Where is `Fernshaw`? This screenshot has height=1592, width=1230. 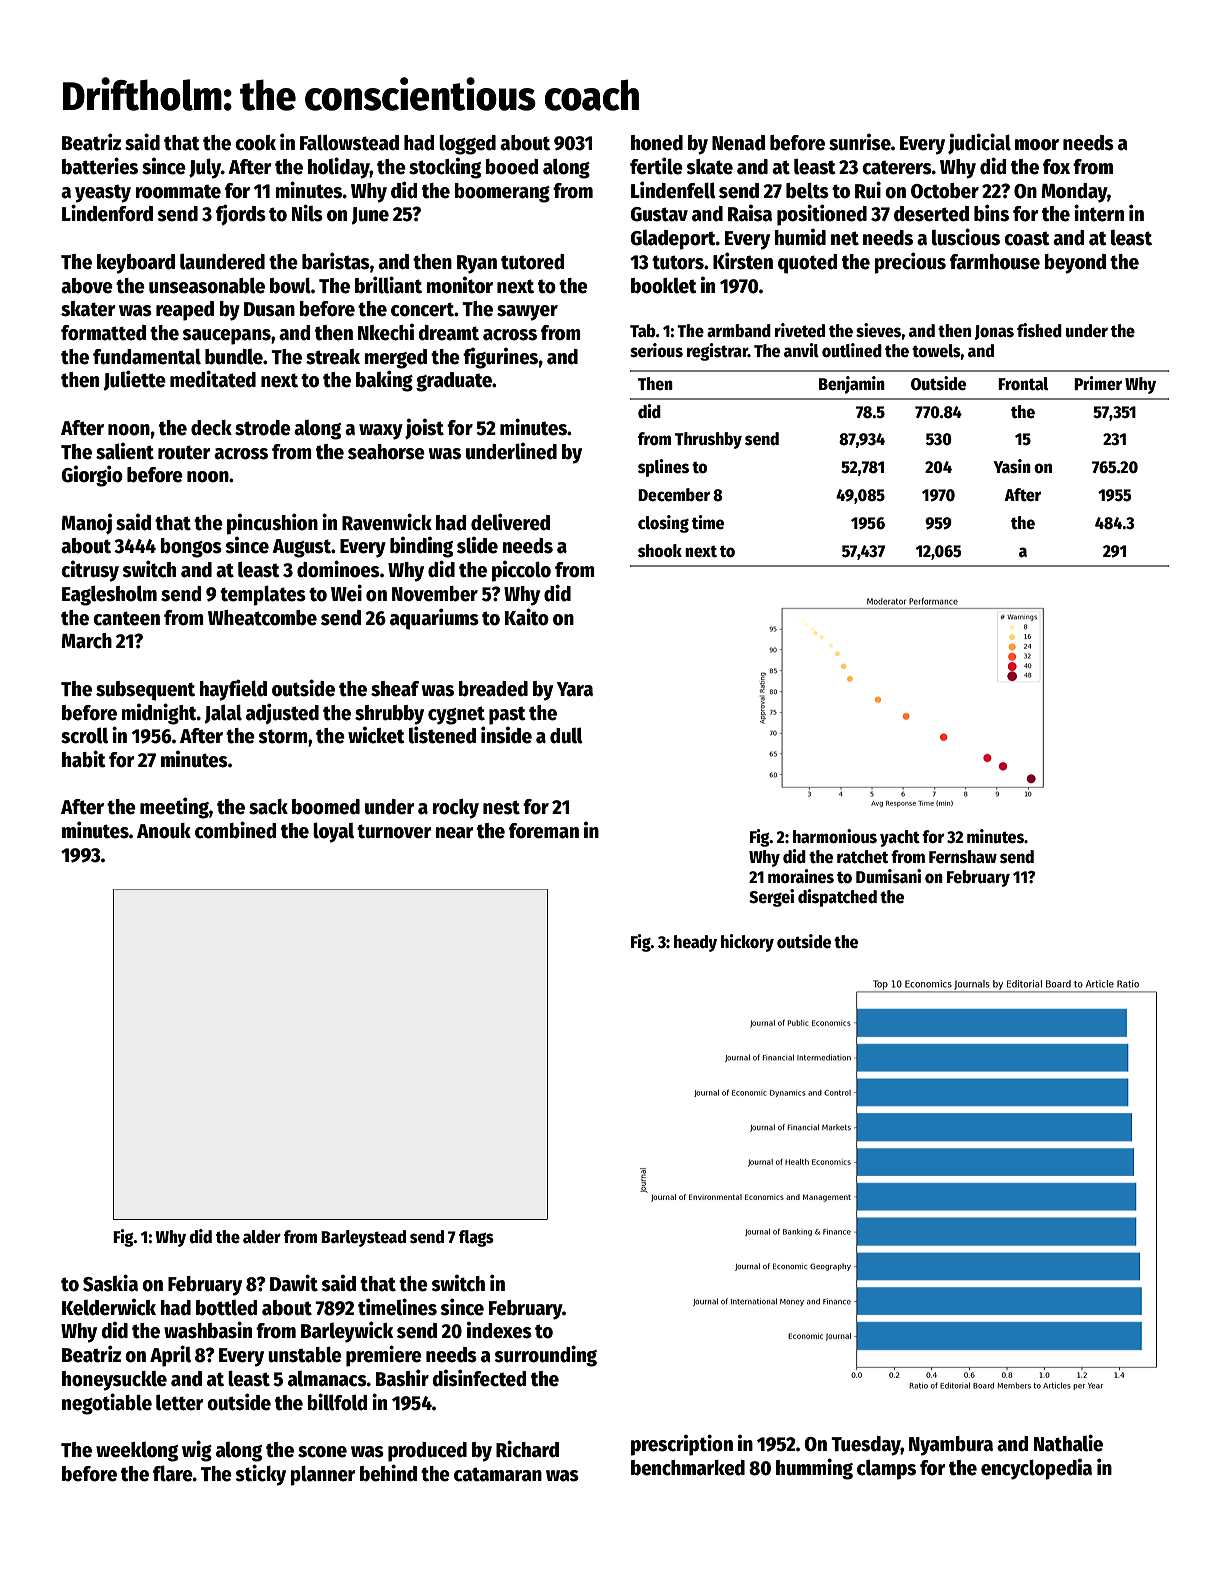
Fernshaw is located at coordinates (963, 857).
